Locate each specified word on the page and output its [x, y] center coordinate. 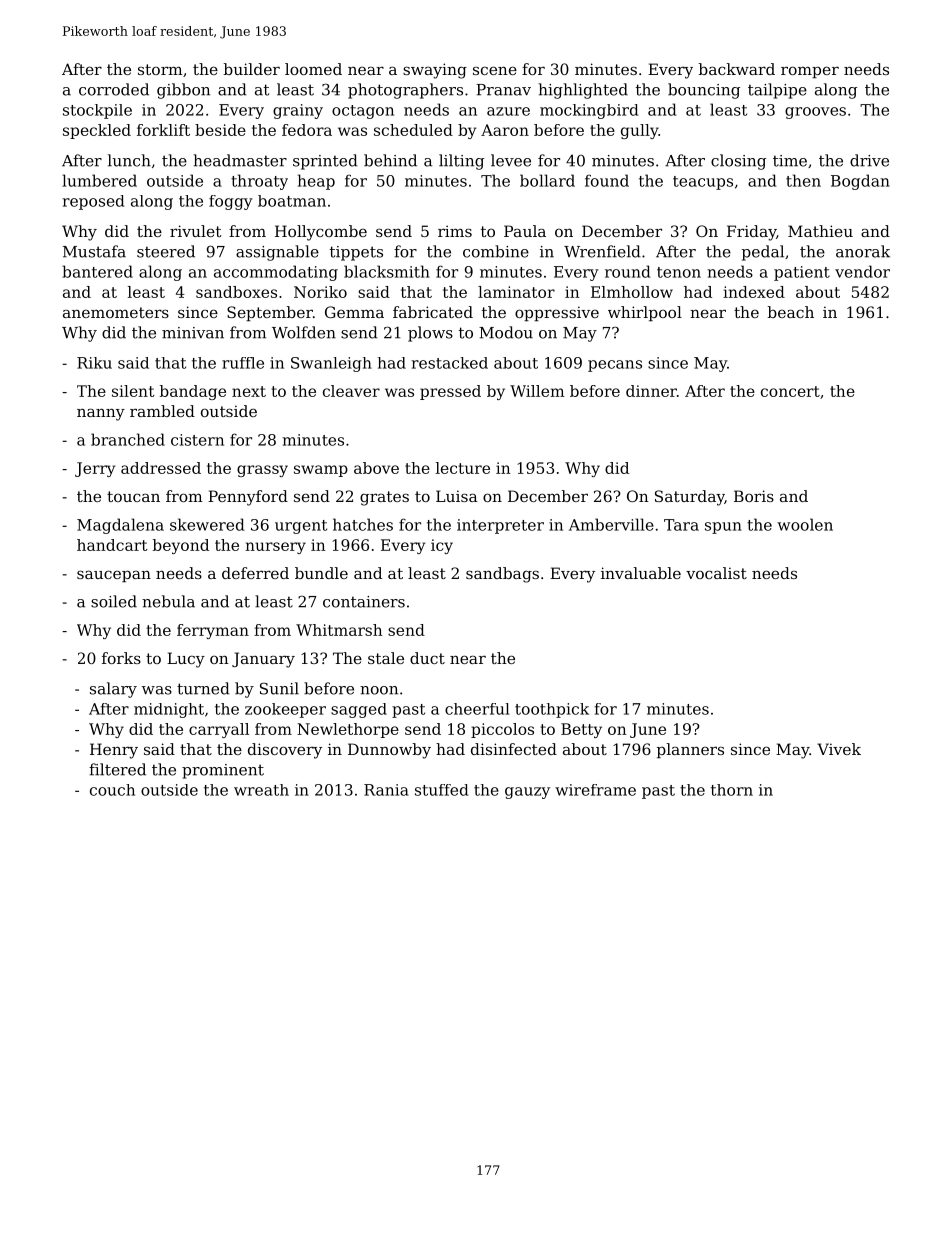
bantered [97, 271]
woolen [805, 524]
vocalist [716, 573]
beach [791, 312]
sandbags [502, 575]
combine [496, 251]
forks [121, 658]
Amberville [611, 524]
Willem [537, 391]
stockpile [97, 111]
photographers [405, 91]
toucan [133, 496]
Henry [114, 751]
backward [737, 69]
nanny [101, 414]
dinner [651, 391]
